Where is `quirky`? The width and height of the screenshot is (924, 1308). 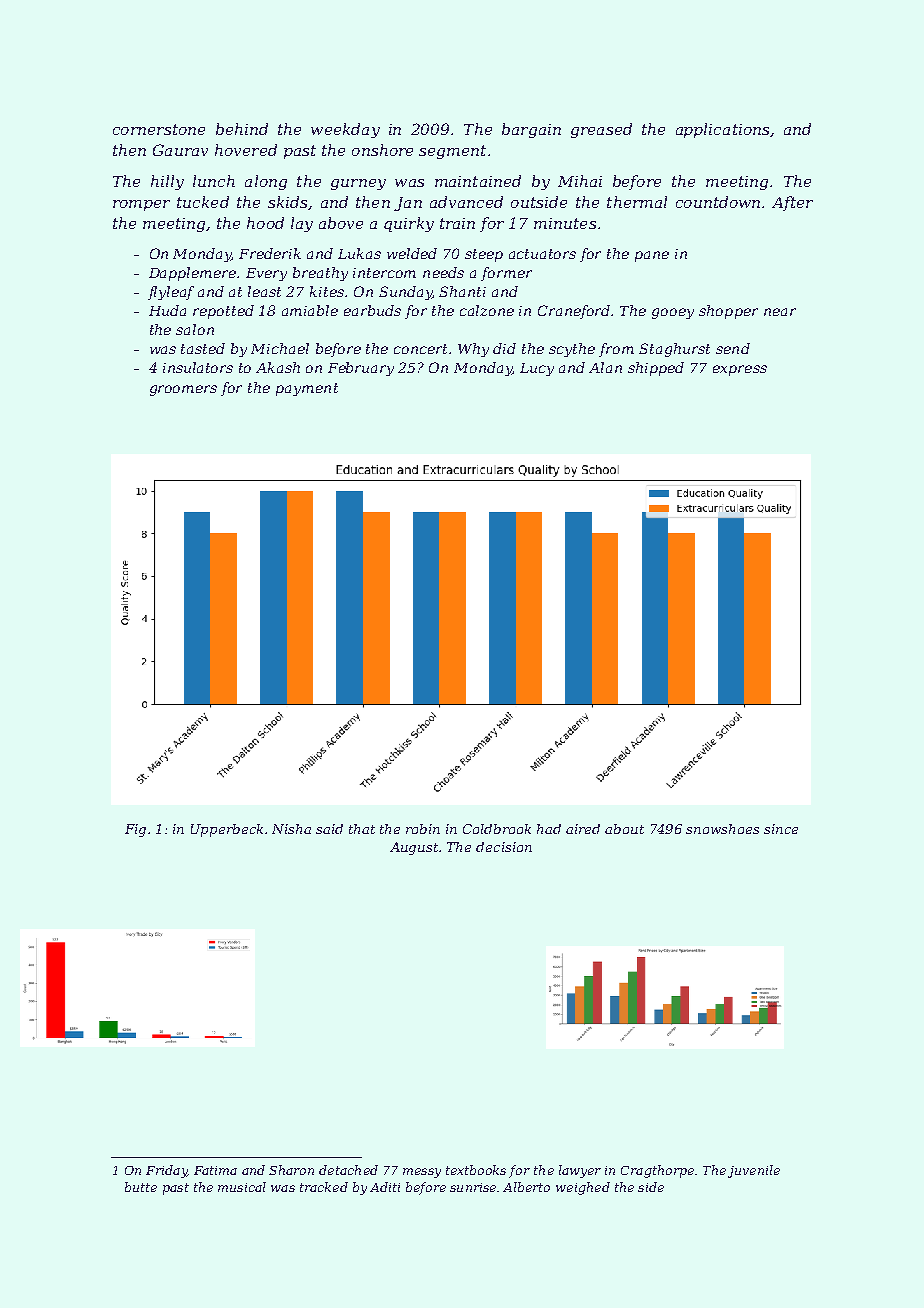
quirky is located at coordinates (409, 224).
